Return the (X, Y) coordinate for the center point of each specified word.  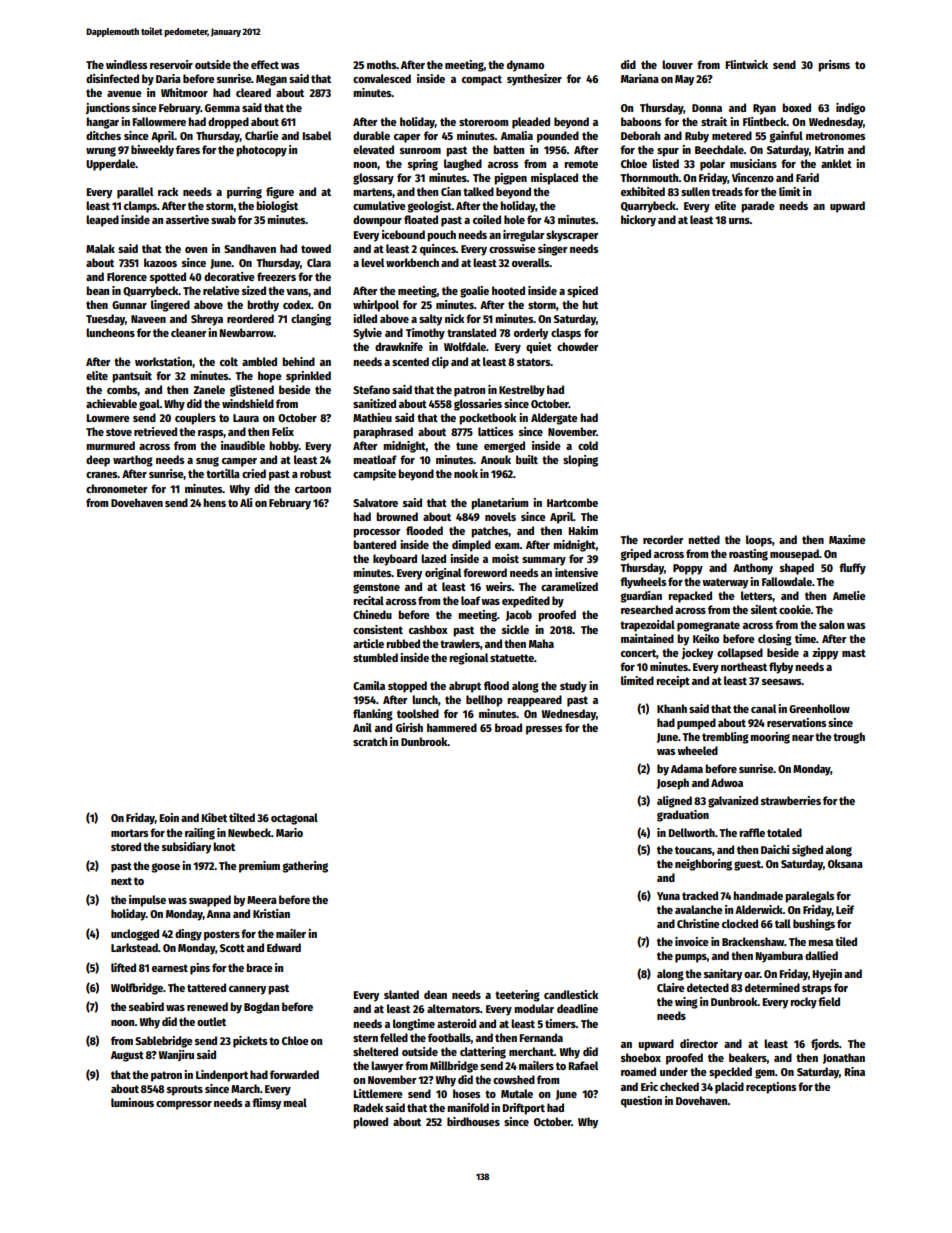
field (829, 1001)
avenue (124, 94)
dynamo (525, 66)
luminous (132, 1102)
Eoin (169, 817)
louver (677, 64)
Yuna (668, 896)
